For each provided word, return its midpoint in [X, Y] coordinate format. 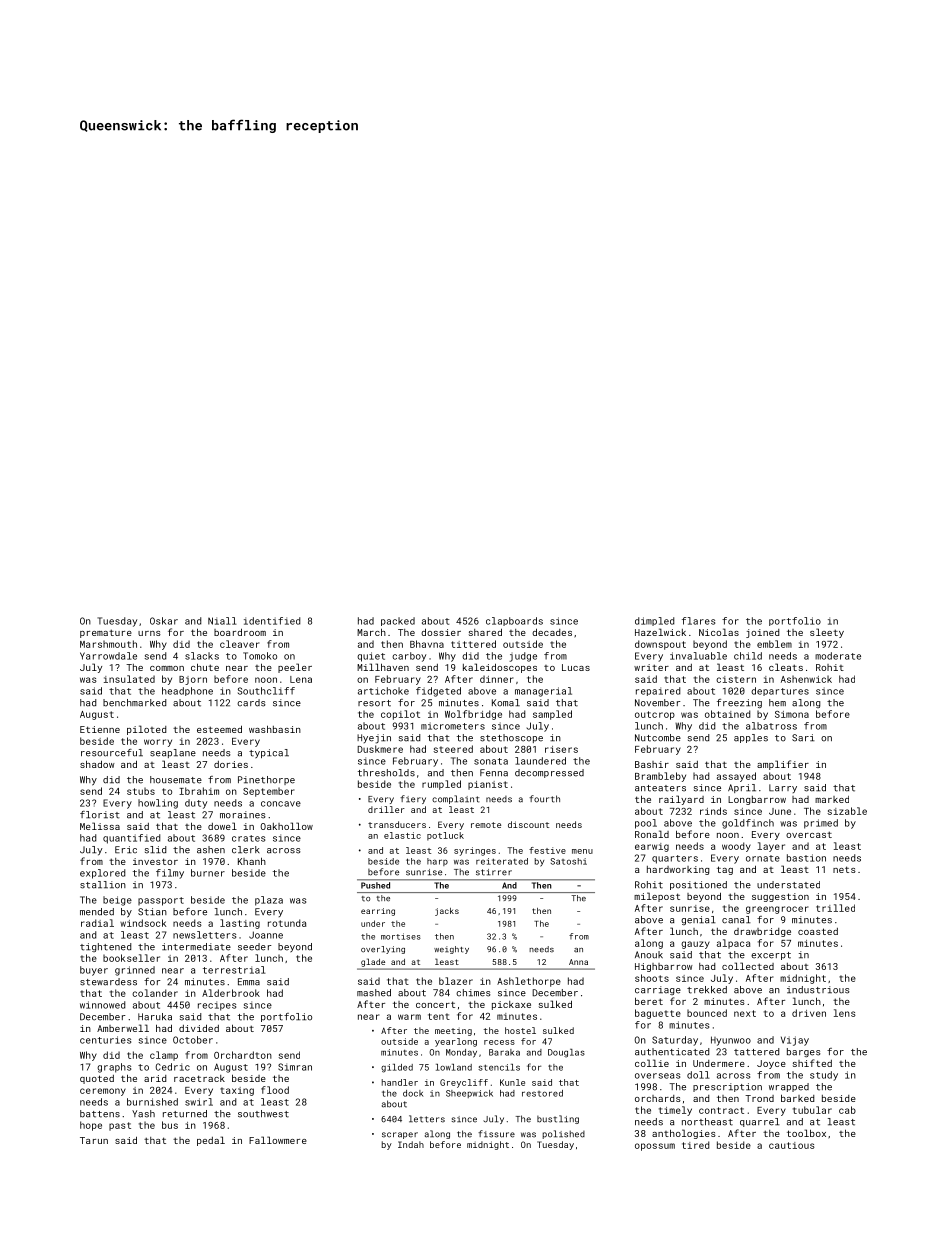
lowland [454, 1067]
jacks [447, 912]
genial [698, 920]
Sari [803, 738]
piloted [146, 730]
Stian [152, 912]
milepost [657, 897]
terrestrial [234, 970]
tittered [473, 644]
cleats [786, 667]
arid [155, 1078]
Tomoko [260, 656]
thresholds [386, 773]
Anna [578, 962]
